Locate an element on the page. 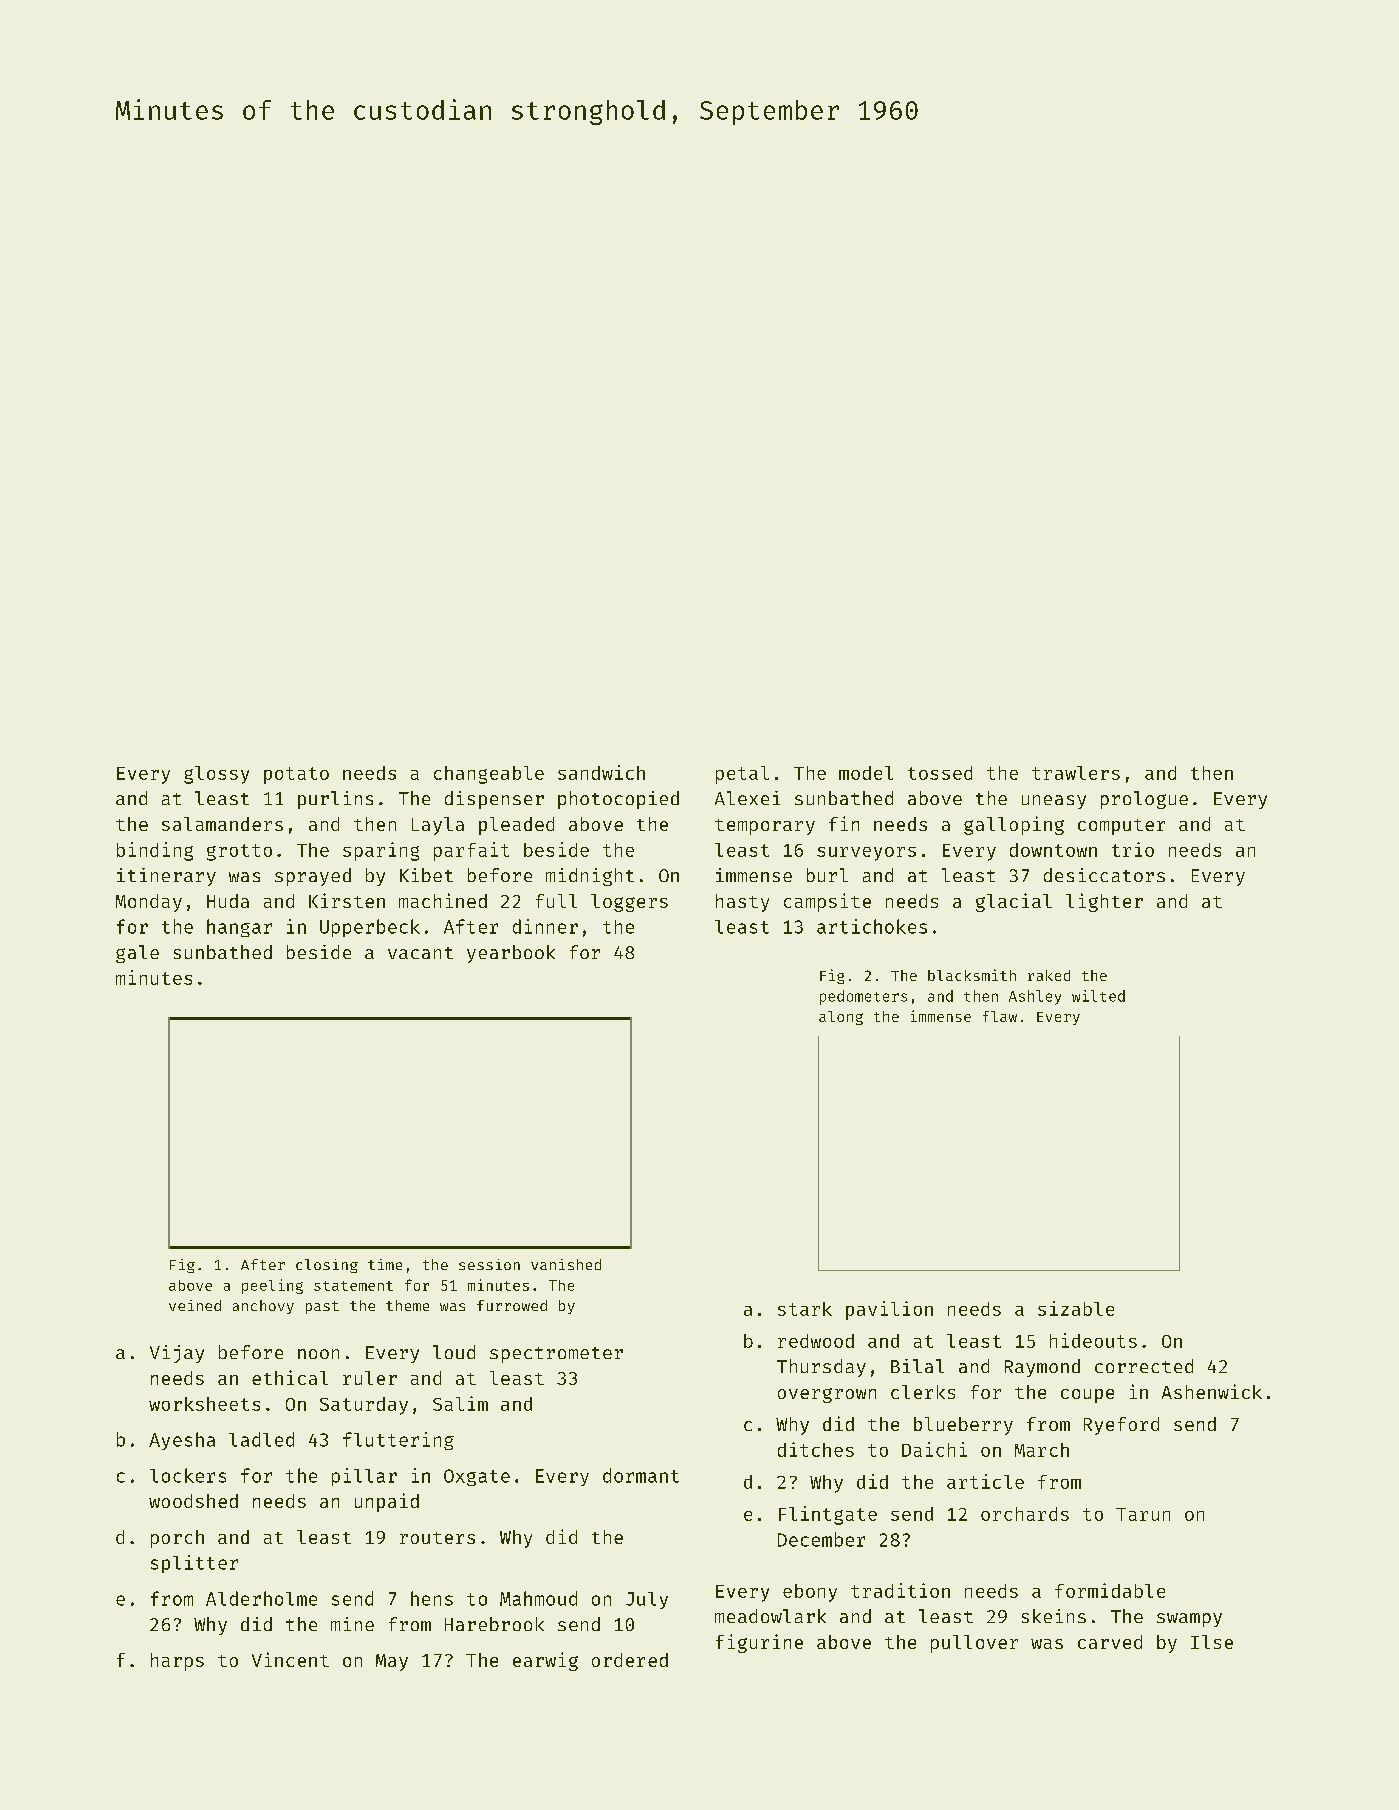  wilted is located at coordinates (1098, 996).
